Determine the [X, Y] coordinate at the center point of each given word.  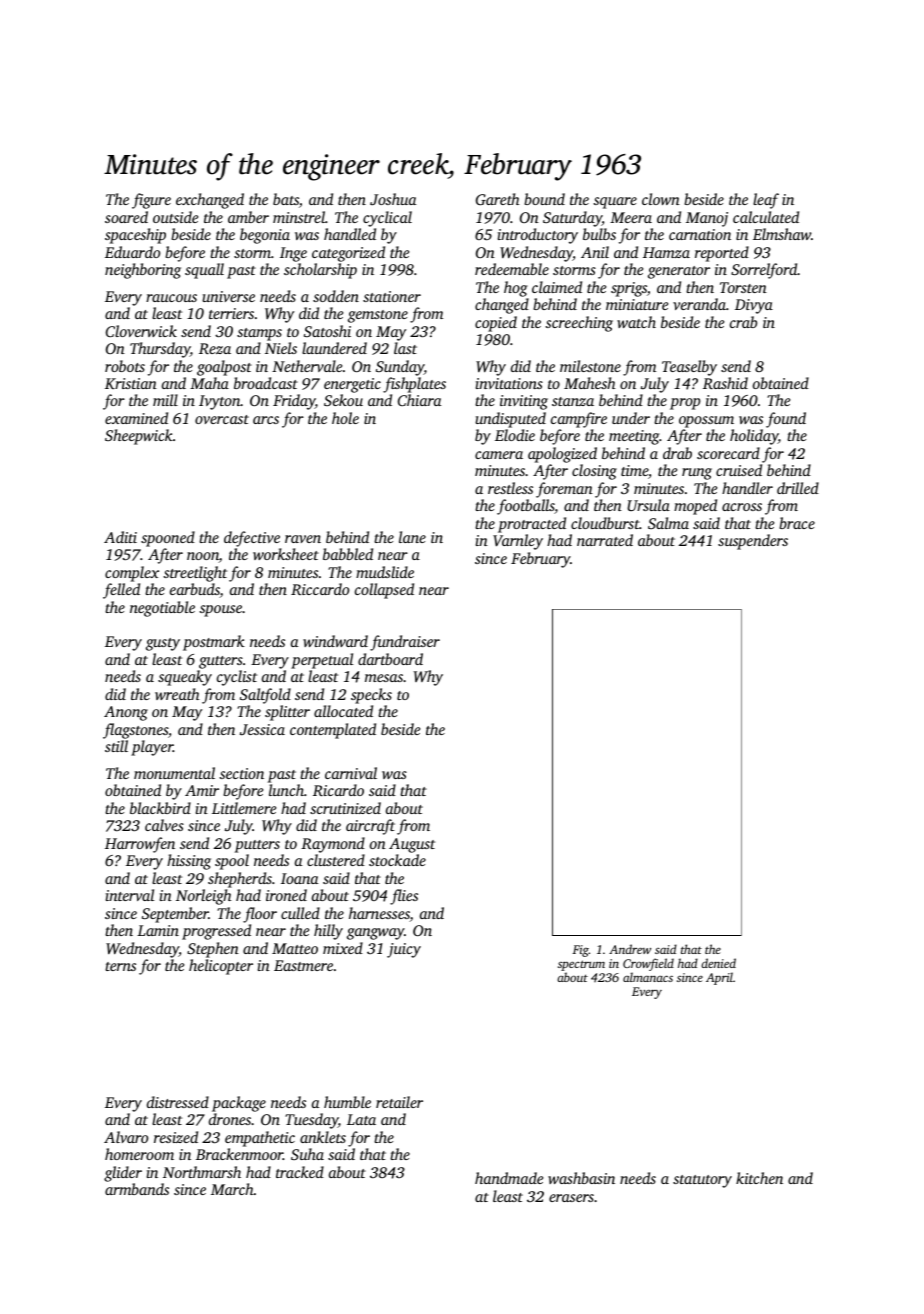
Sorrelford [764, 271]
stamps [259, 334]
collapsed [384, 591]
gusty [163, 644]
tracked [300, 1172]
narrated [605, 540]
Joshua [393, 199]
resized [176, 1137]
